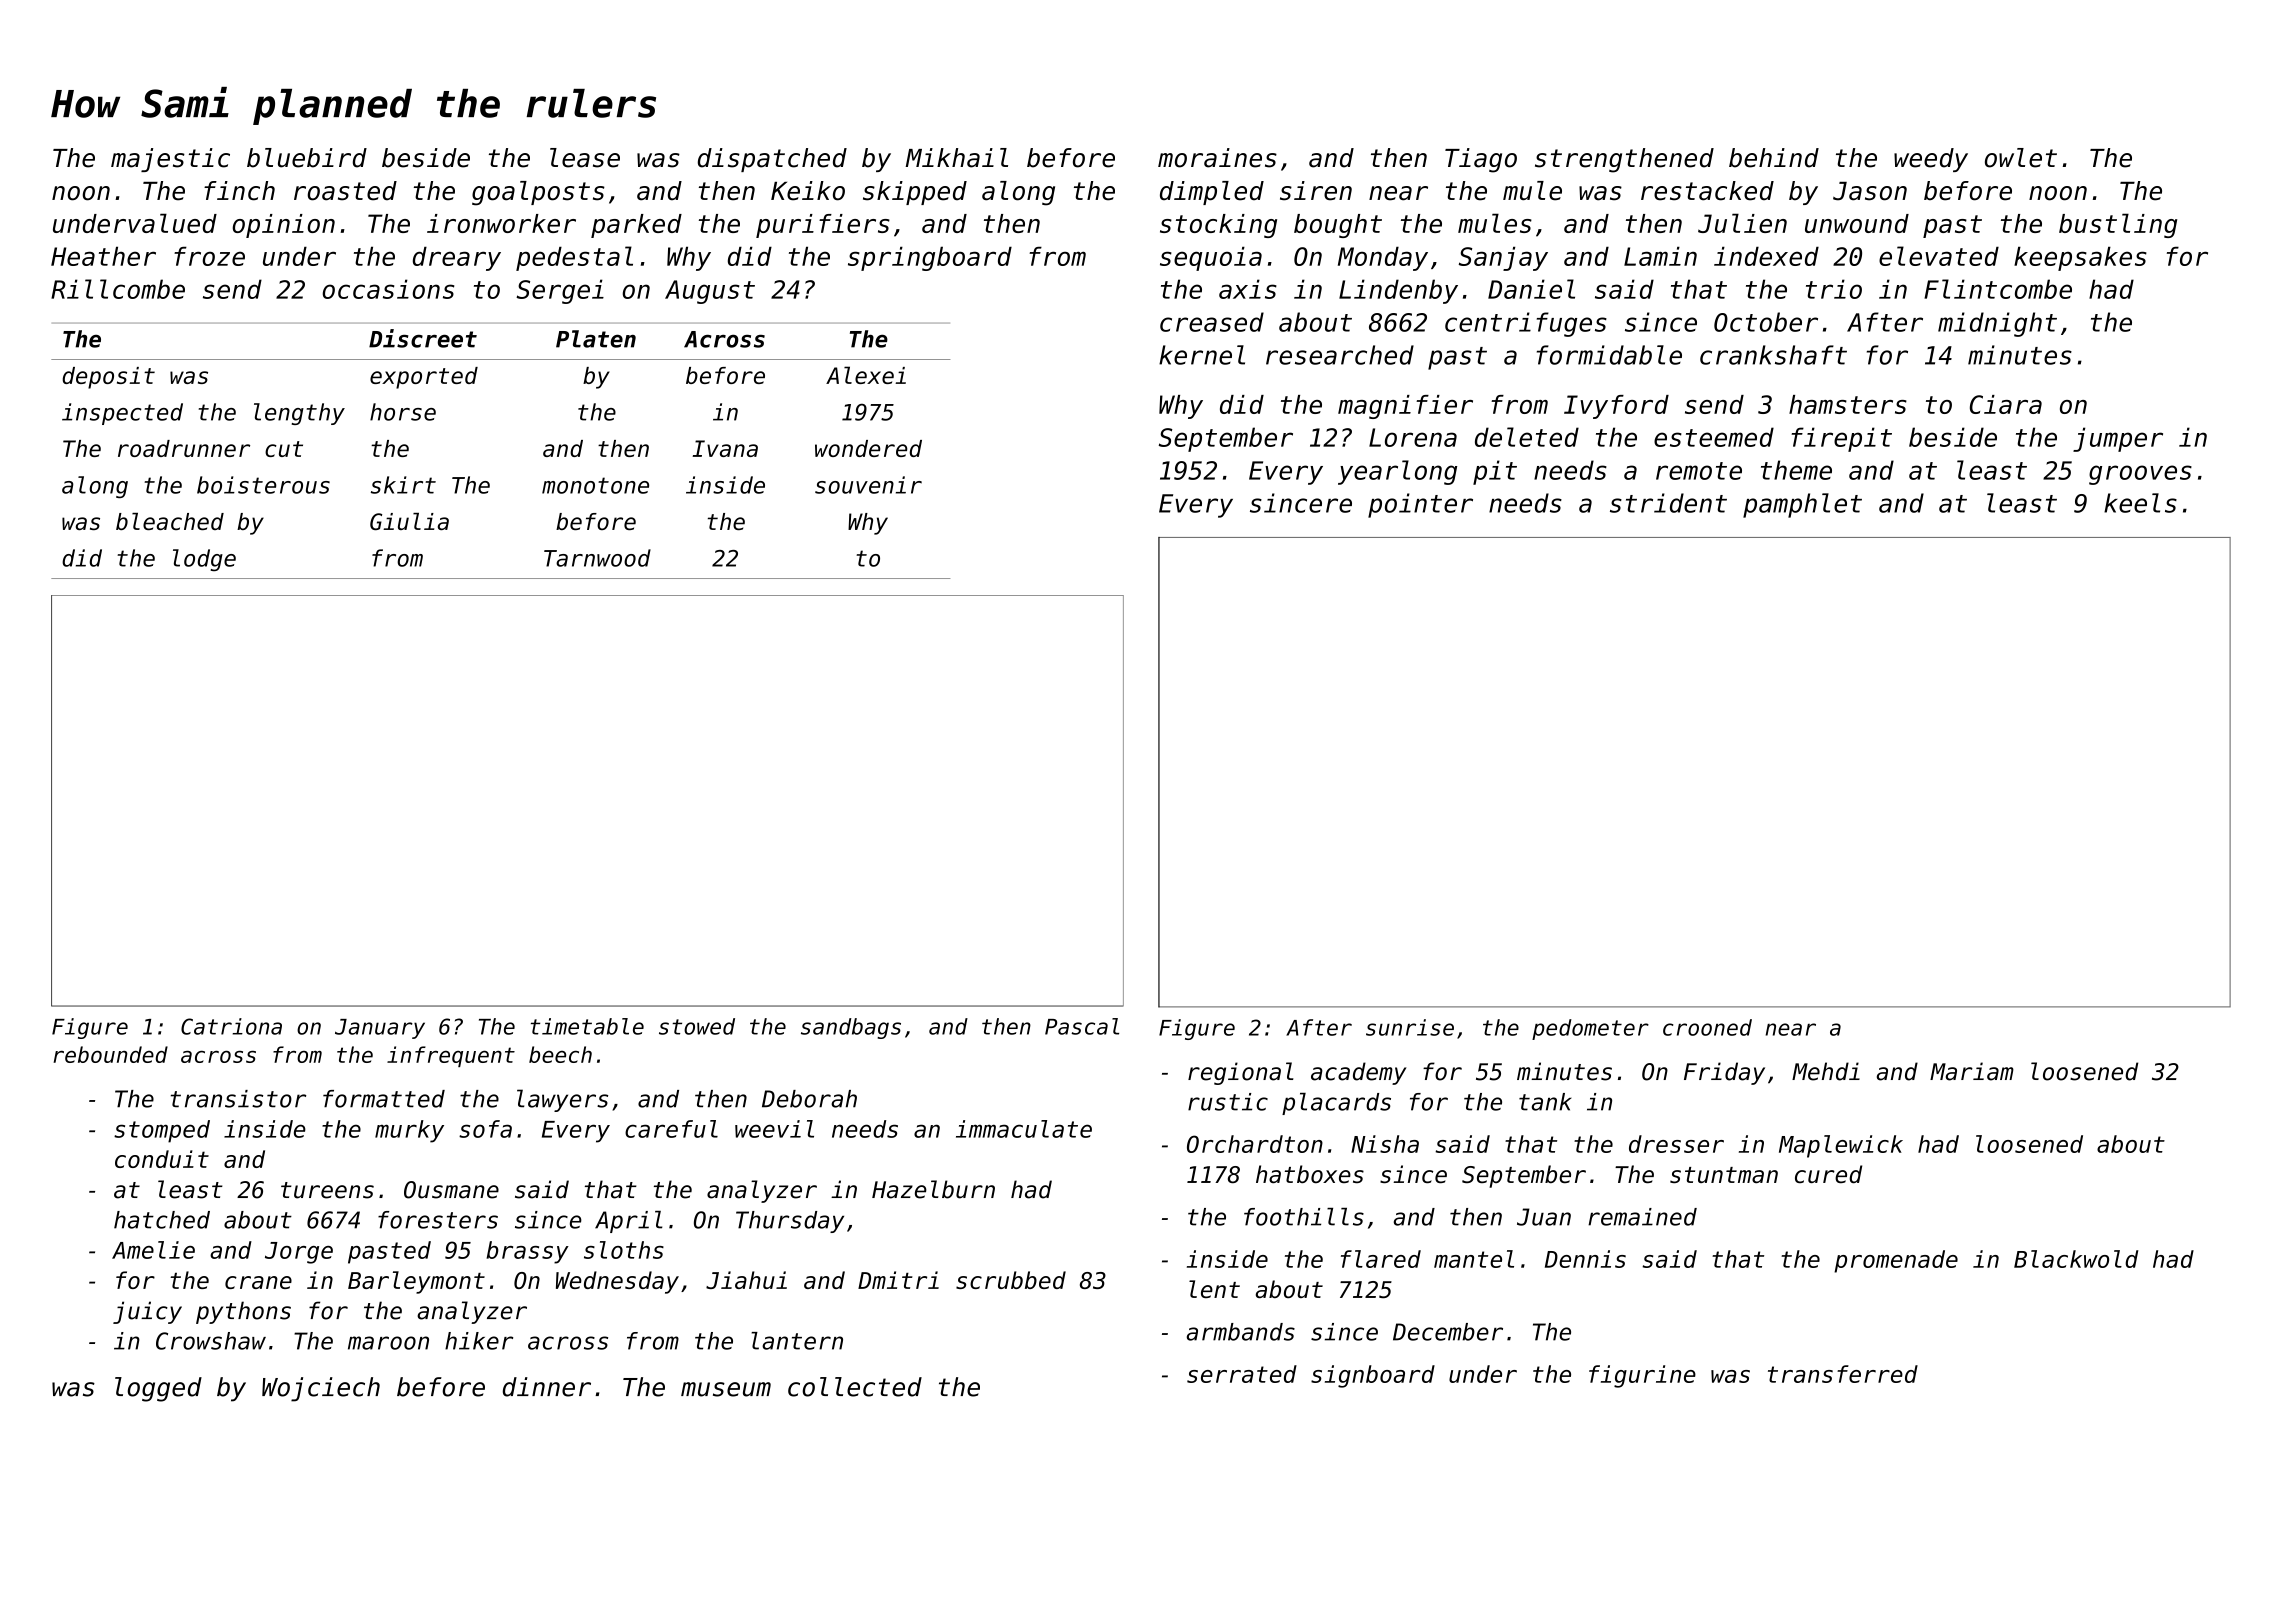 The image size is (2282, 1614). Describe the element at coordinates (1896, 1261) in the screenshot. I see `promenade` at that location.
